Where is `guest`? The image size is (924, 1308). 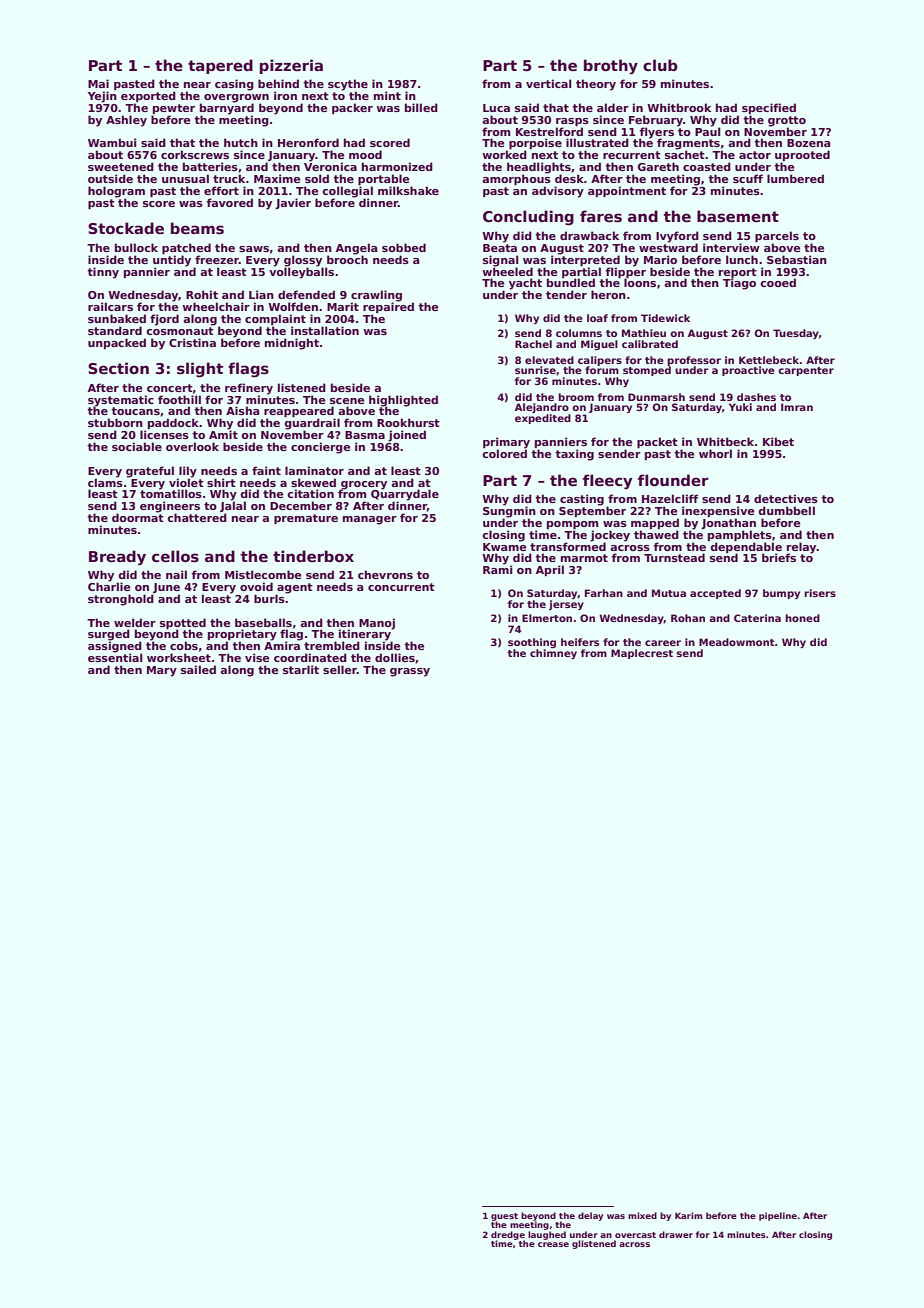
guest is located at coordinates (504, 1217).
